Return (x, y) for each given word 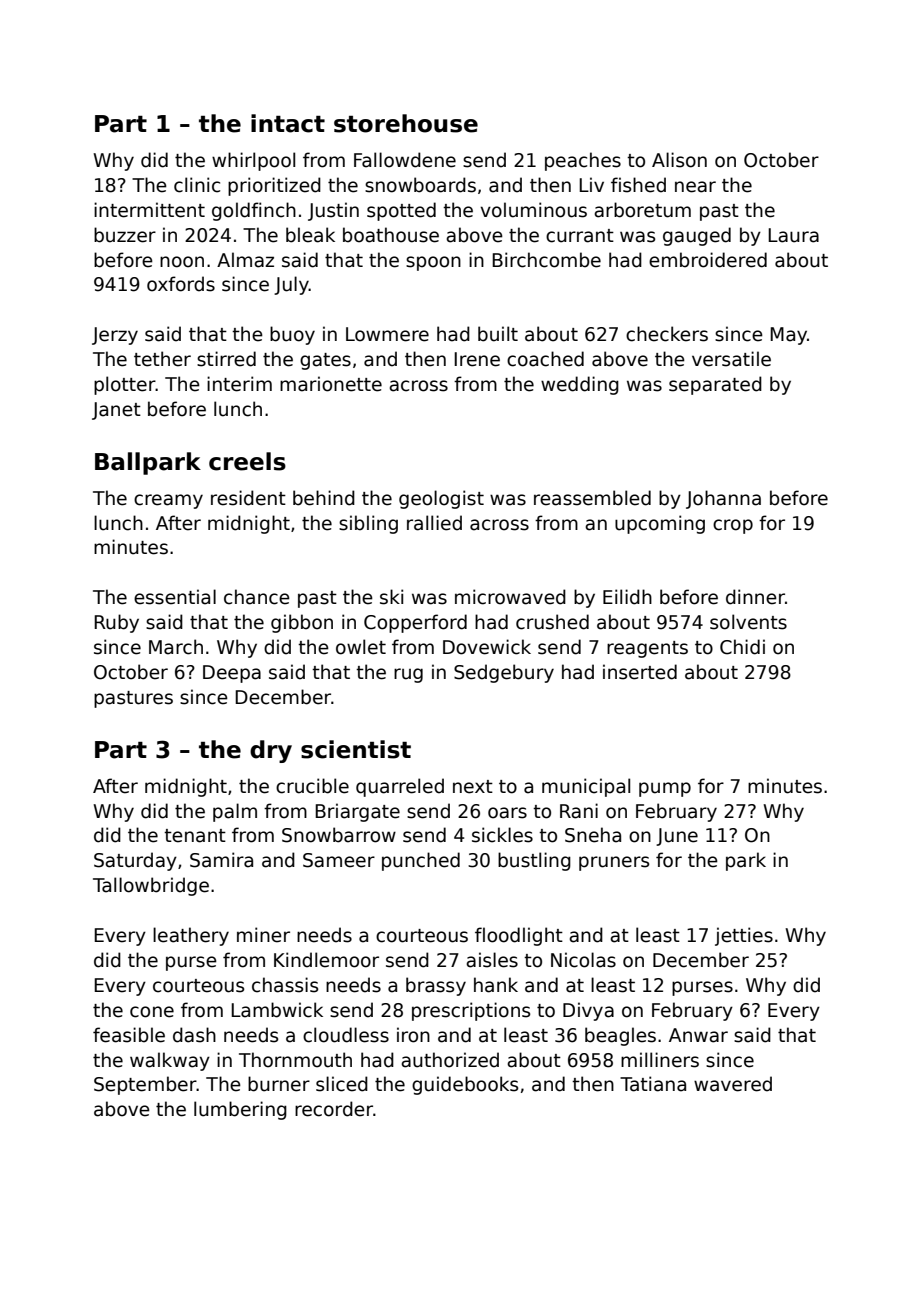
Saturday (135, 861)
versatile (731, 359)
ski (391, 597)
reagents (647, 649)
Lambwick (277, 1010)
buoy (292, 335)
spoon (433, 263)
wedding (580, 385)
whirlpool (253, 161)
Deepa (232, 674)
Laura (793, 235)
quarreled (400, 787)
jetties (744, 936)
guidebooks (465, 1085)
